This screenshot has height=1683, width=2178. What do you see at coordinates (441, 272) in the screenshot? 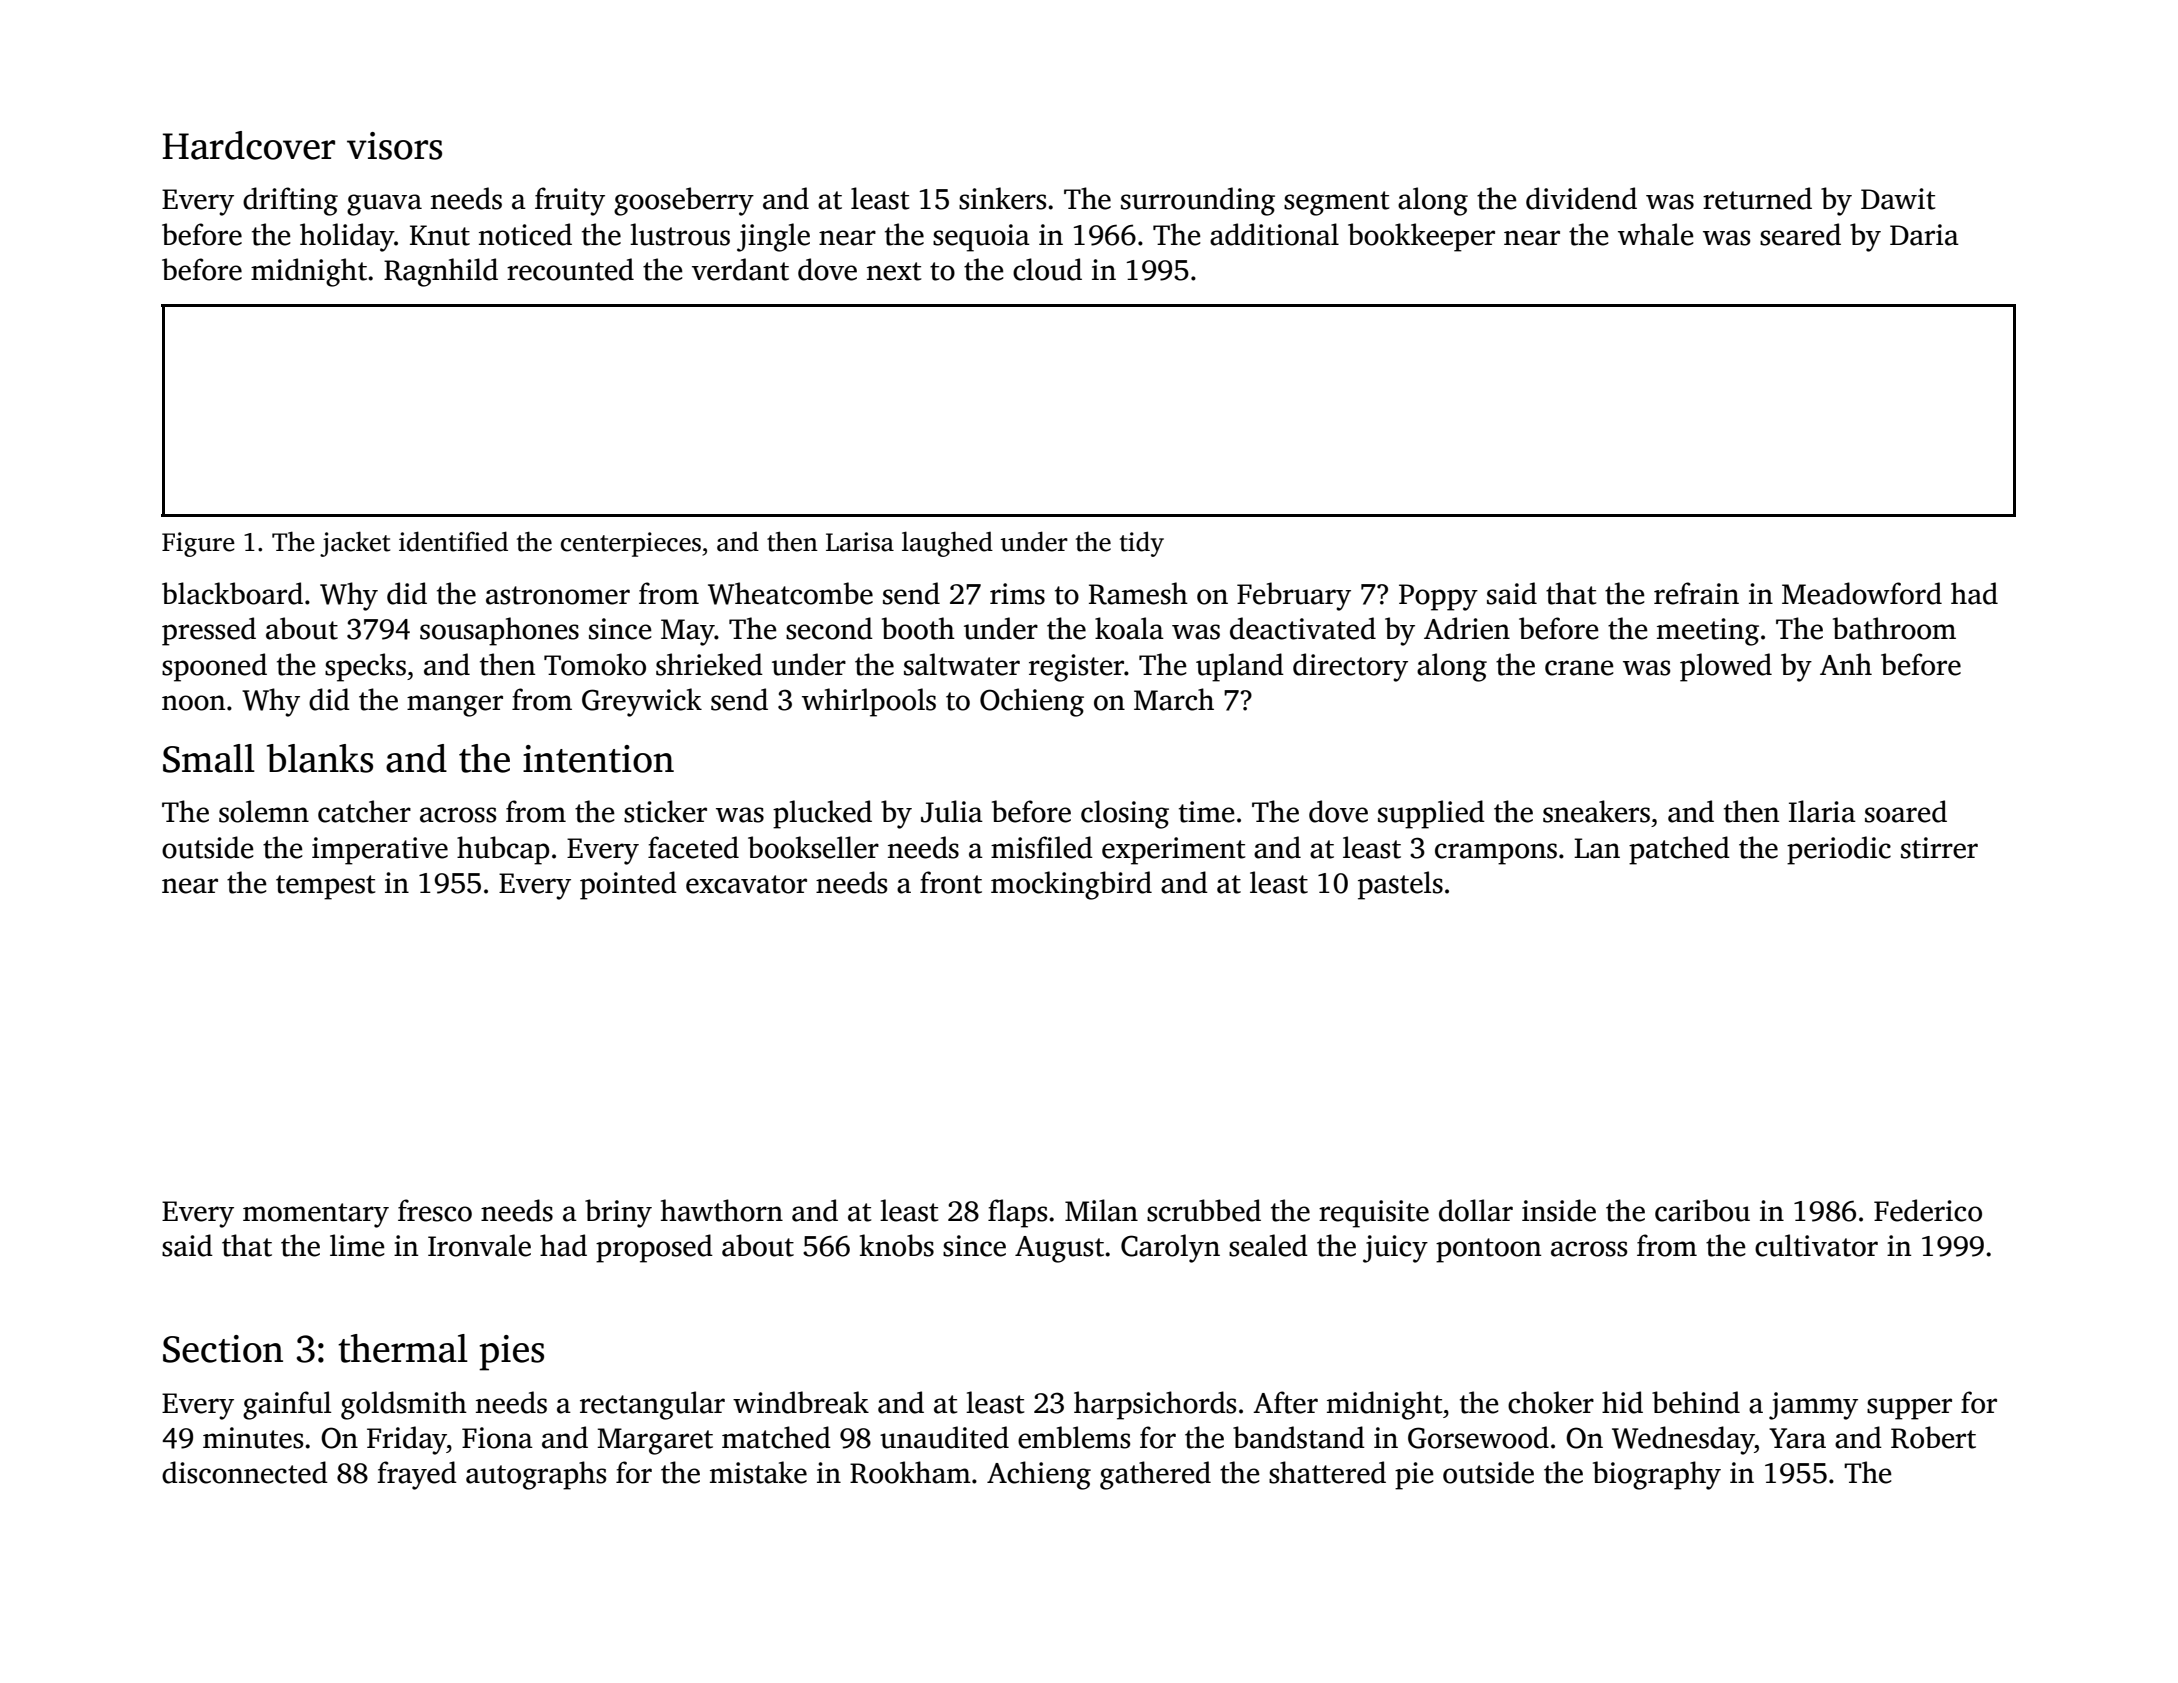
I see `Ragnhild` at bounding box center [441, 272].
